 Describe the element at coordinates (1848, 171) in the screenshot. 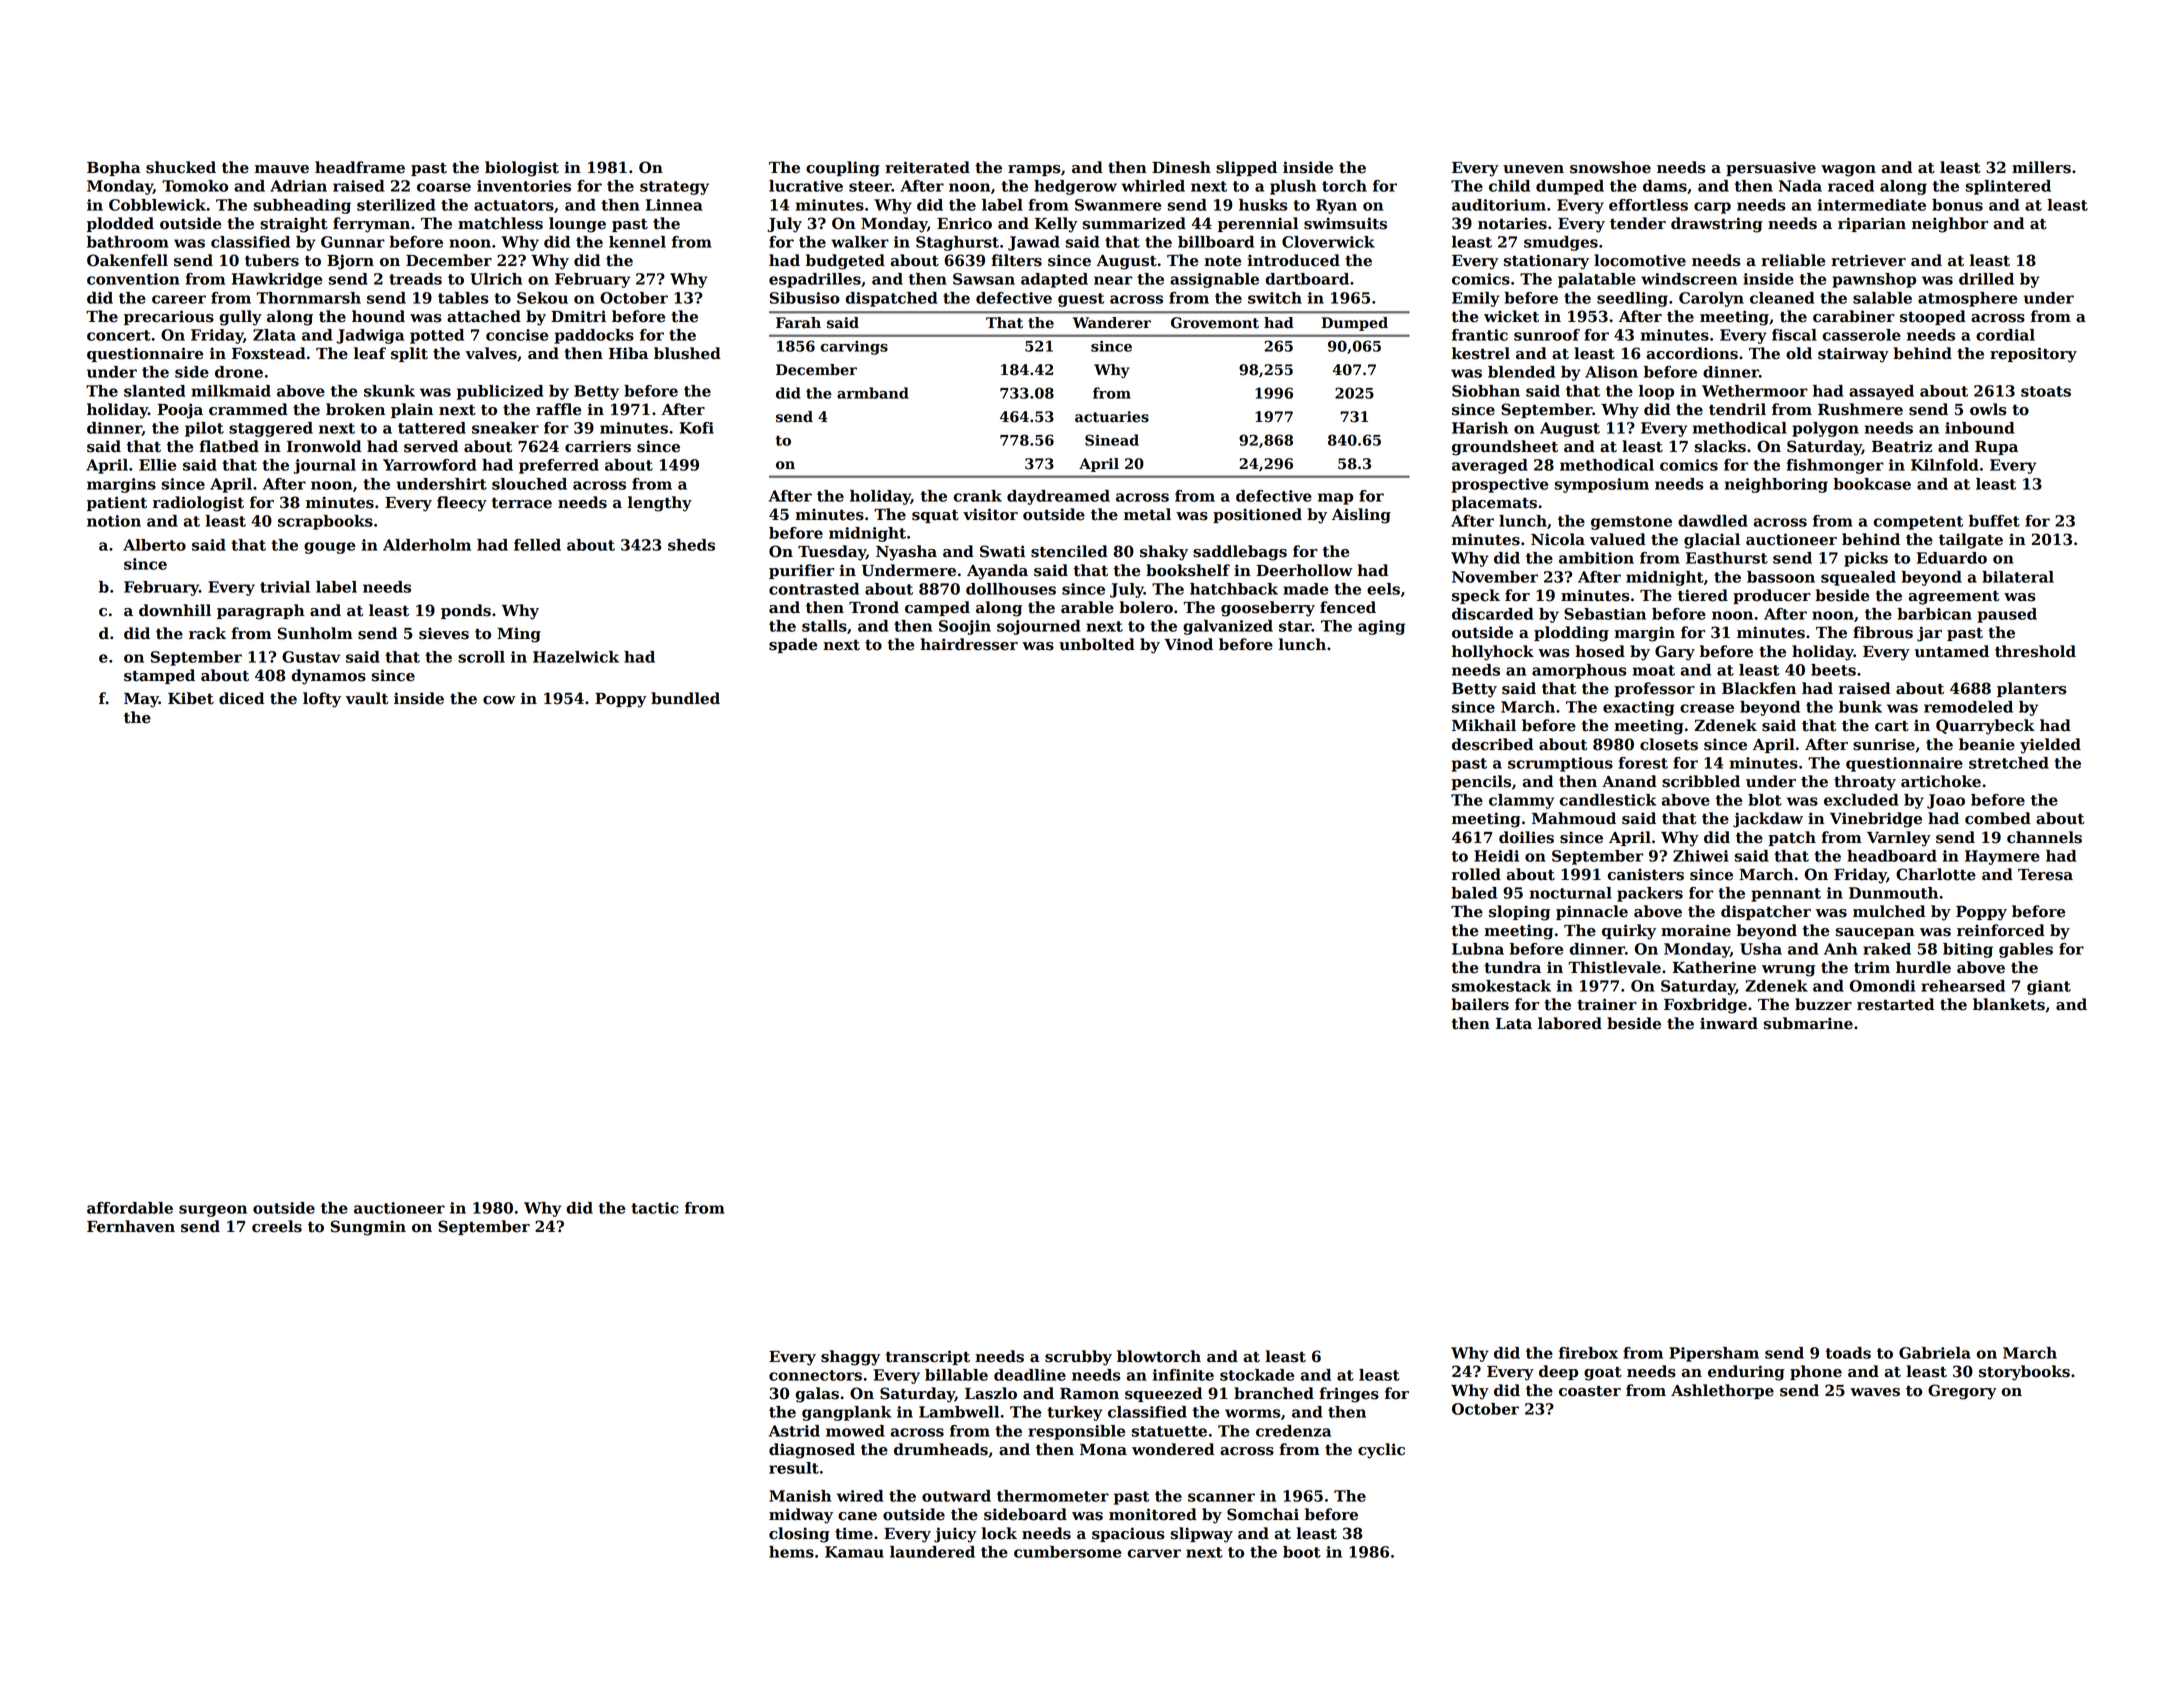

I see `wagon` at that location.
